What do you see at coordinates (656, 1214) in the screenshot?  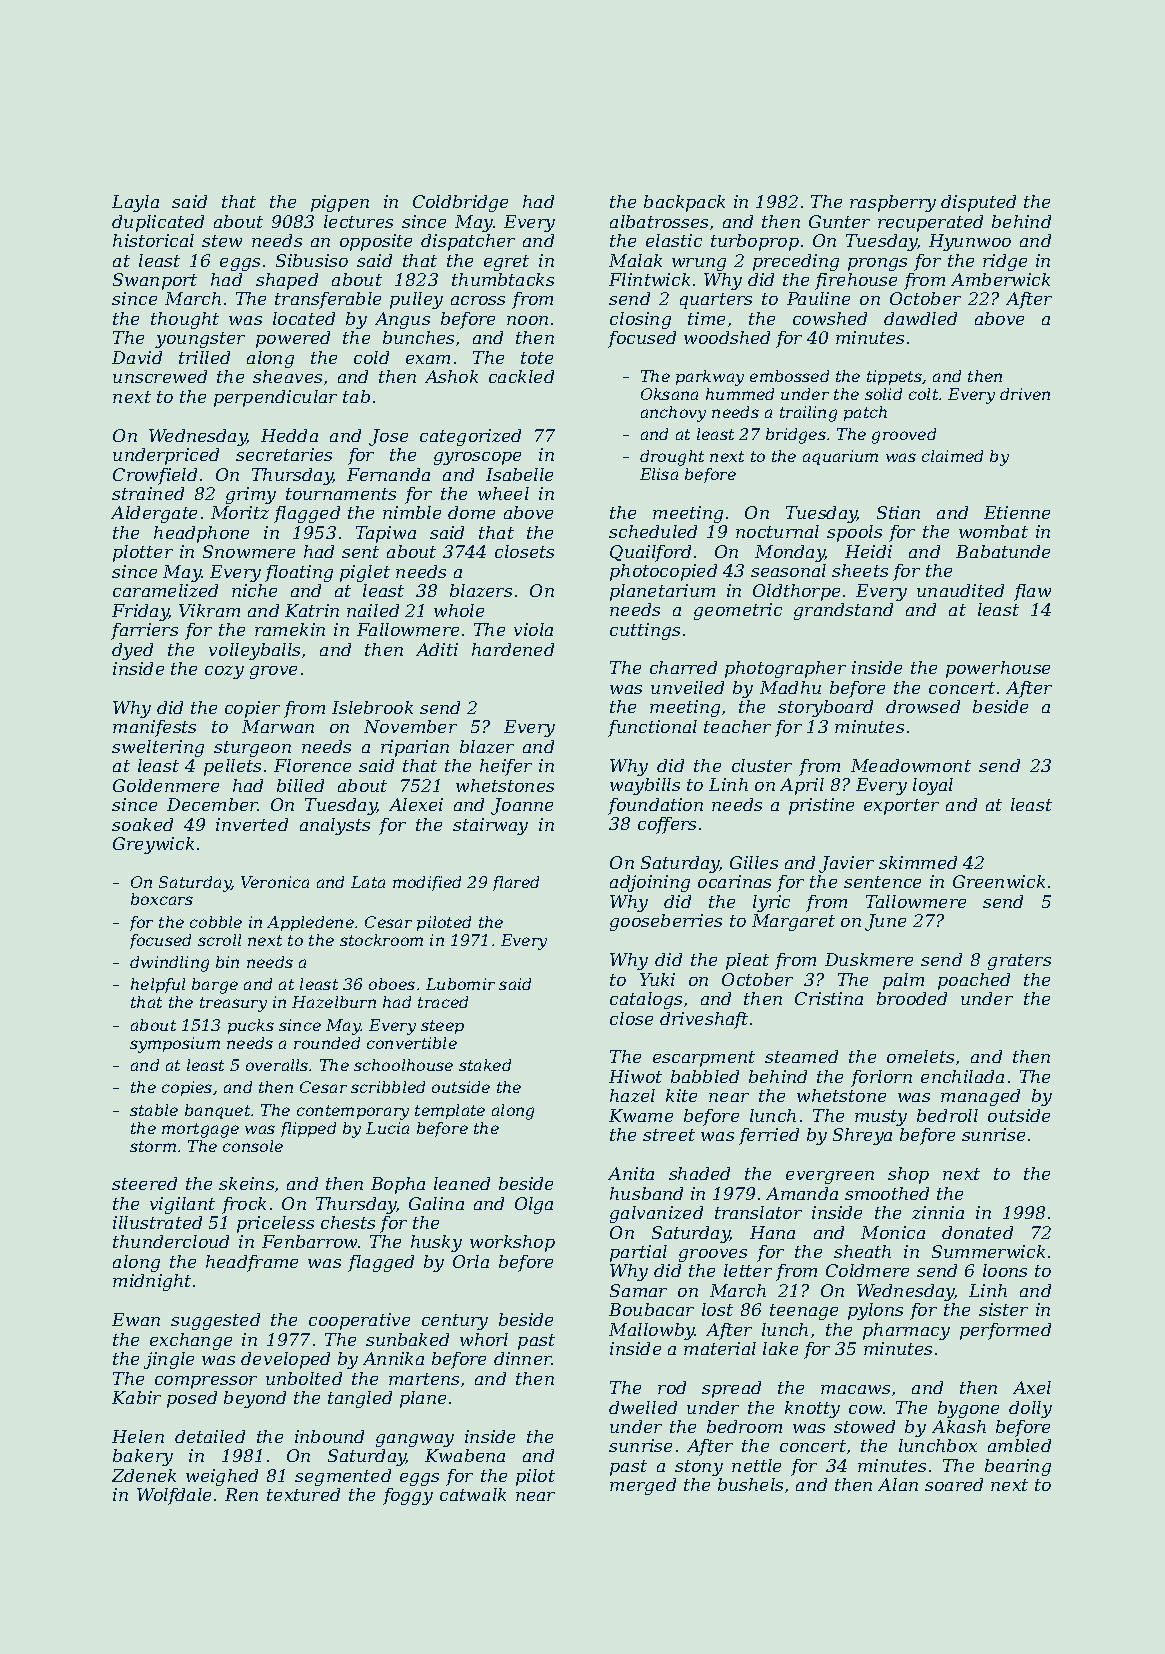 I see `galvanized` at bounding box center [656, 1214].
